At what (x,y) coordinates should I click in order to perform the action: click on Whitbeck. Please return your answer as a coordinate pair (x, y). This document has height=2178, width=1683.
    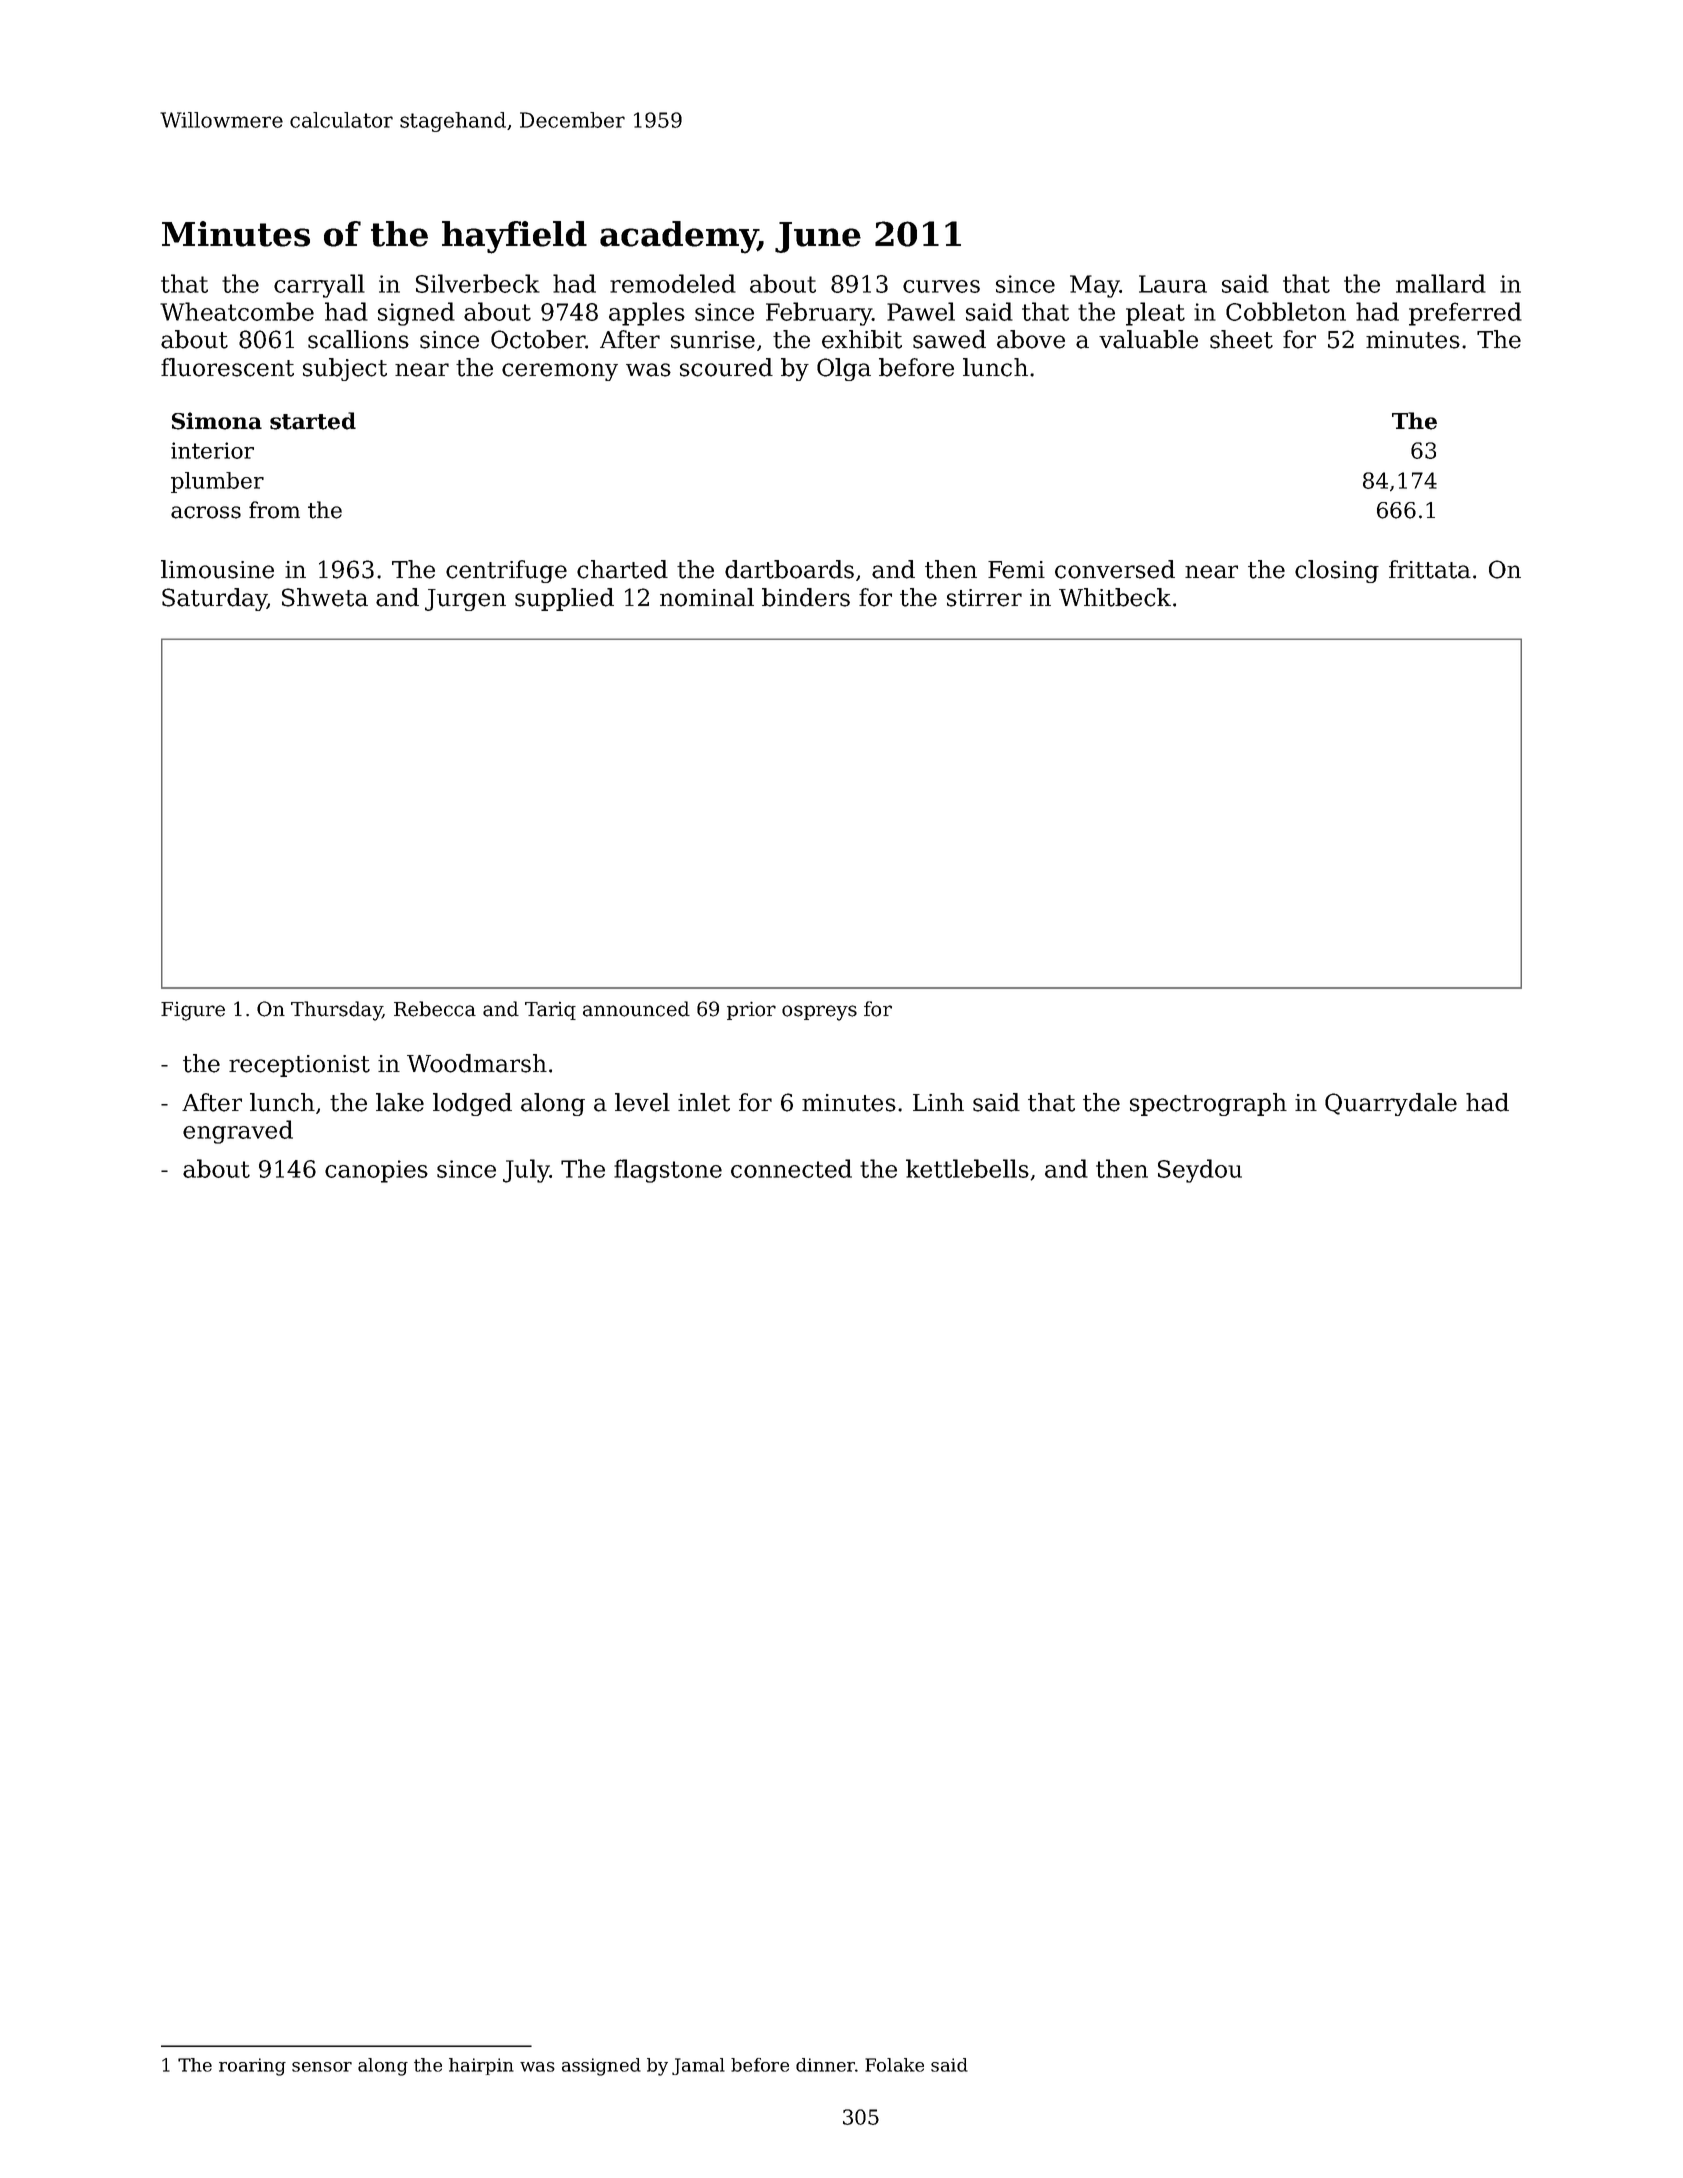
    Looking at the image, I should click on (1115, 597).
